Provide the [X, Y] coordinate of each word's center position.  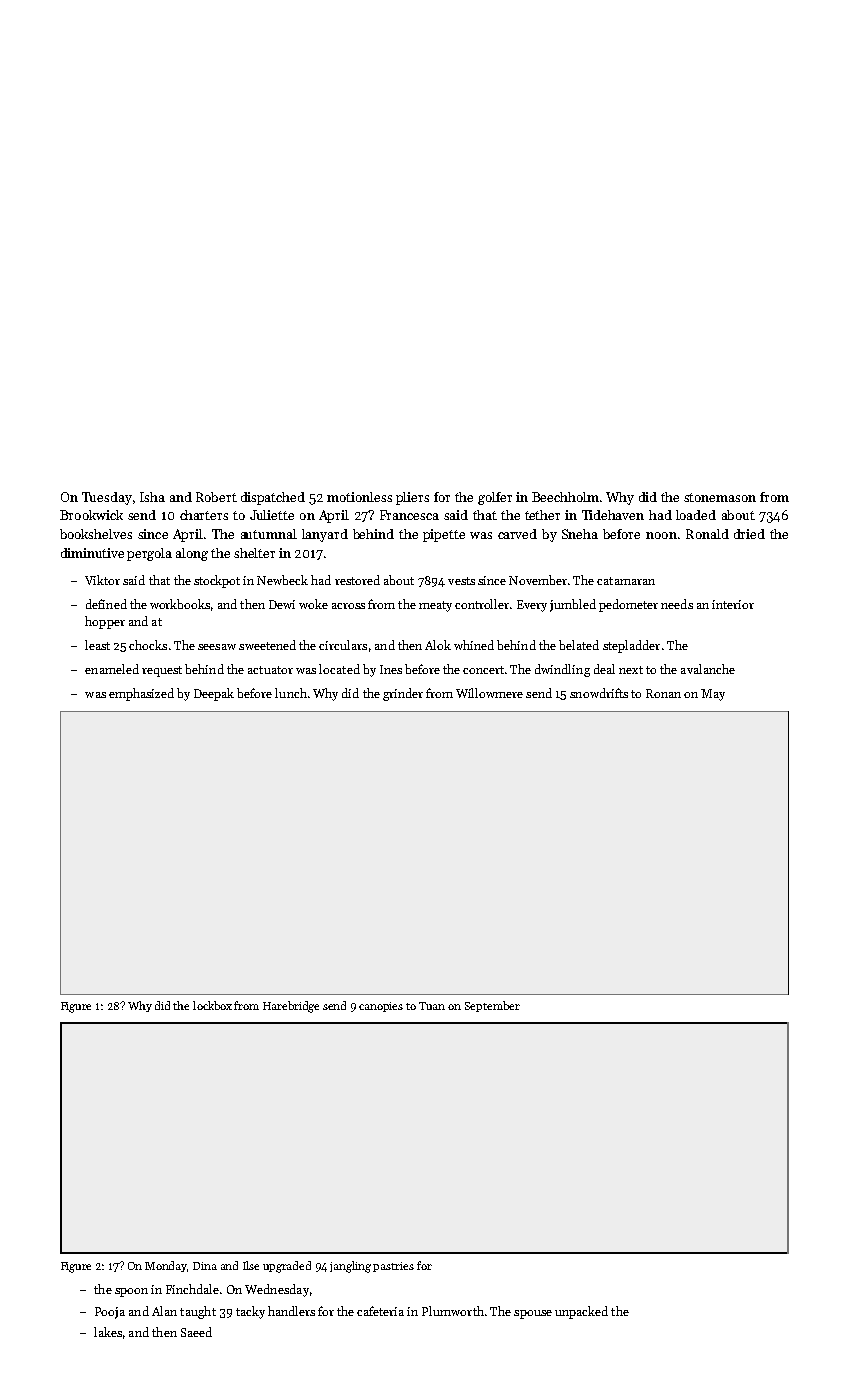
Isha [152, 497]
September [492, 1006]
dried [749, 534]
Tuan [432, 1006]
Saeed [196, 1332]
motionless [359, 497]
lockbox [212, 1005]
